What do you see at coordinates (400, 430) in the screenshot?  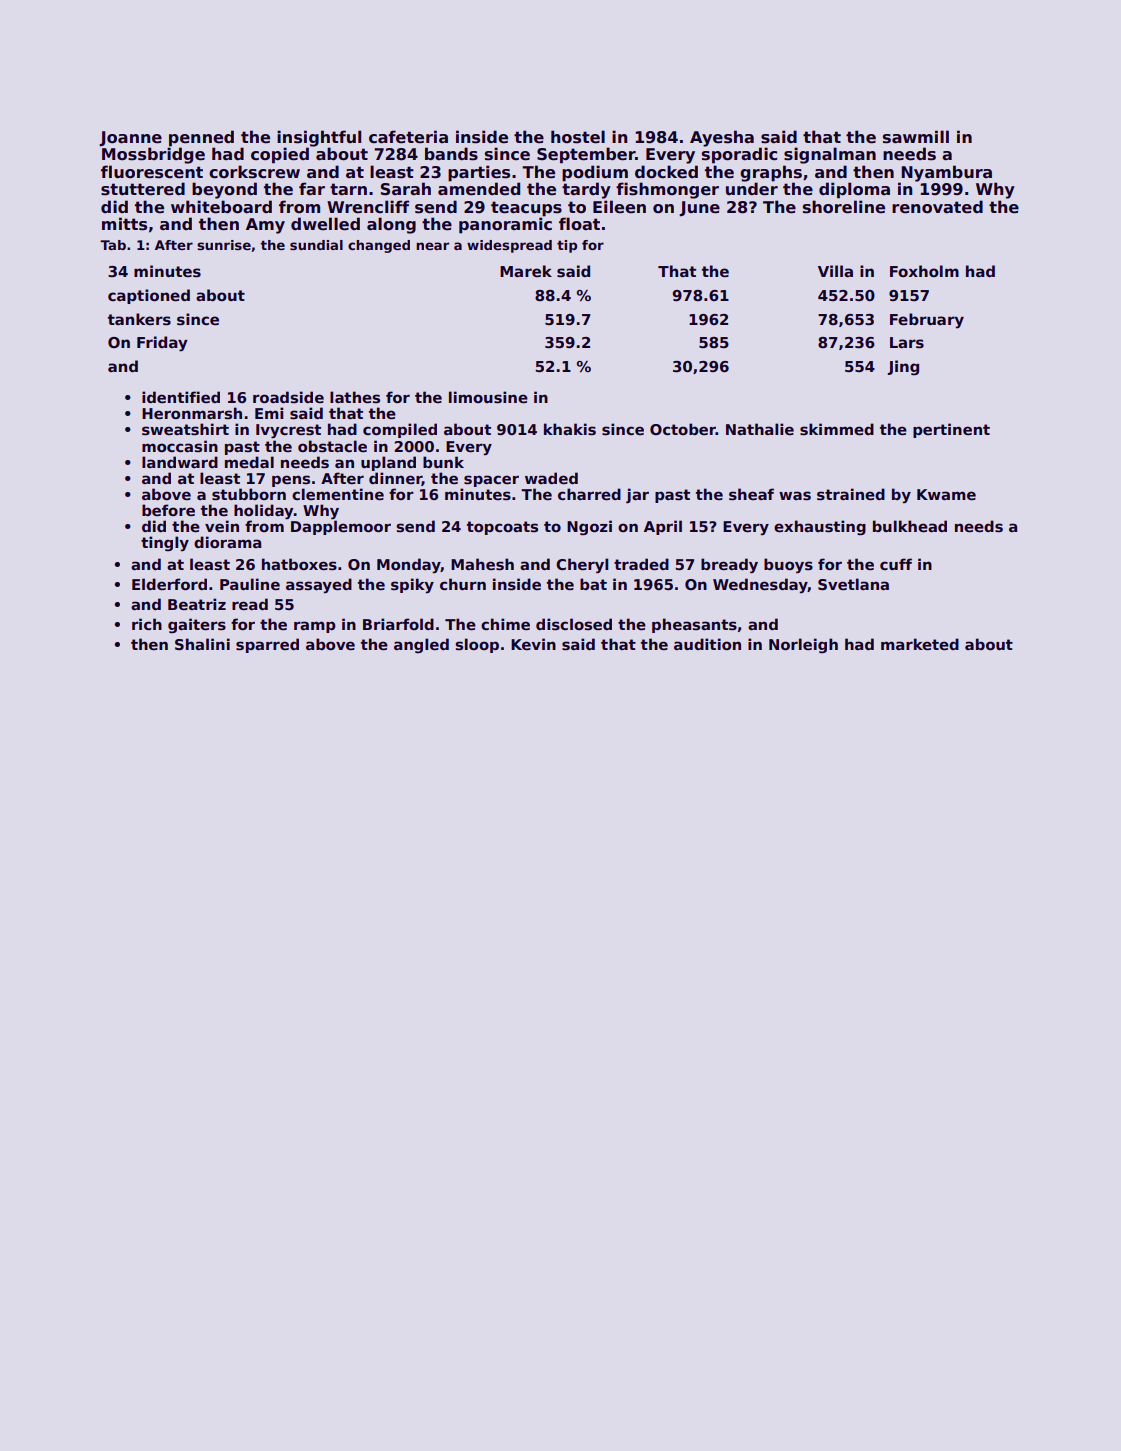 I see `compiled` at bounding box center [400, 430].
